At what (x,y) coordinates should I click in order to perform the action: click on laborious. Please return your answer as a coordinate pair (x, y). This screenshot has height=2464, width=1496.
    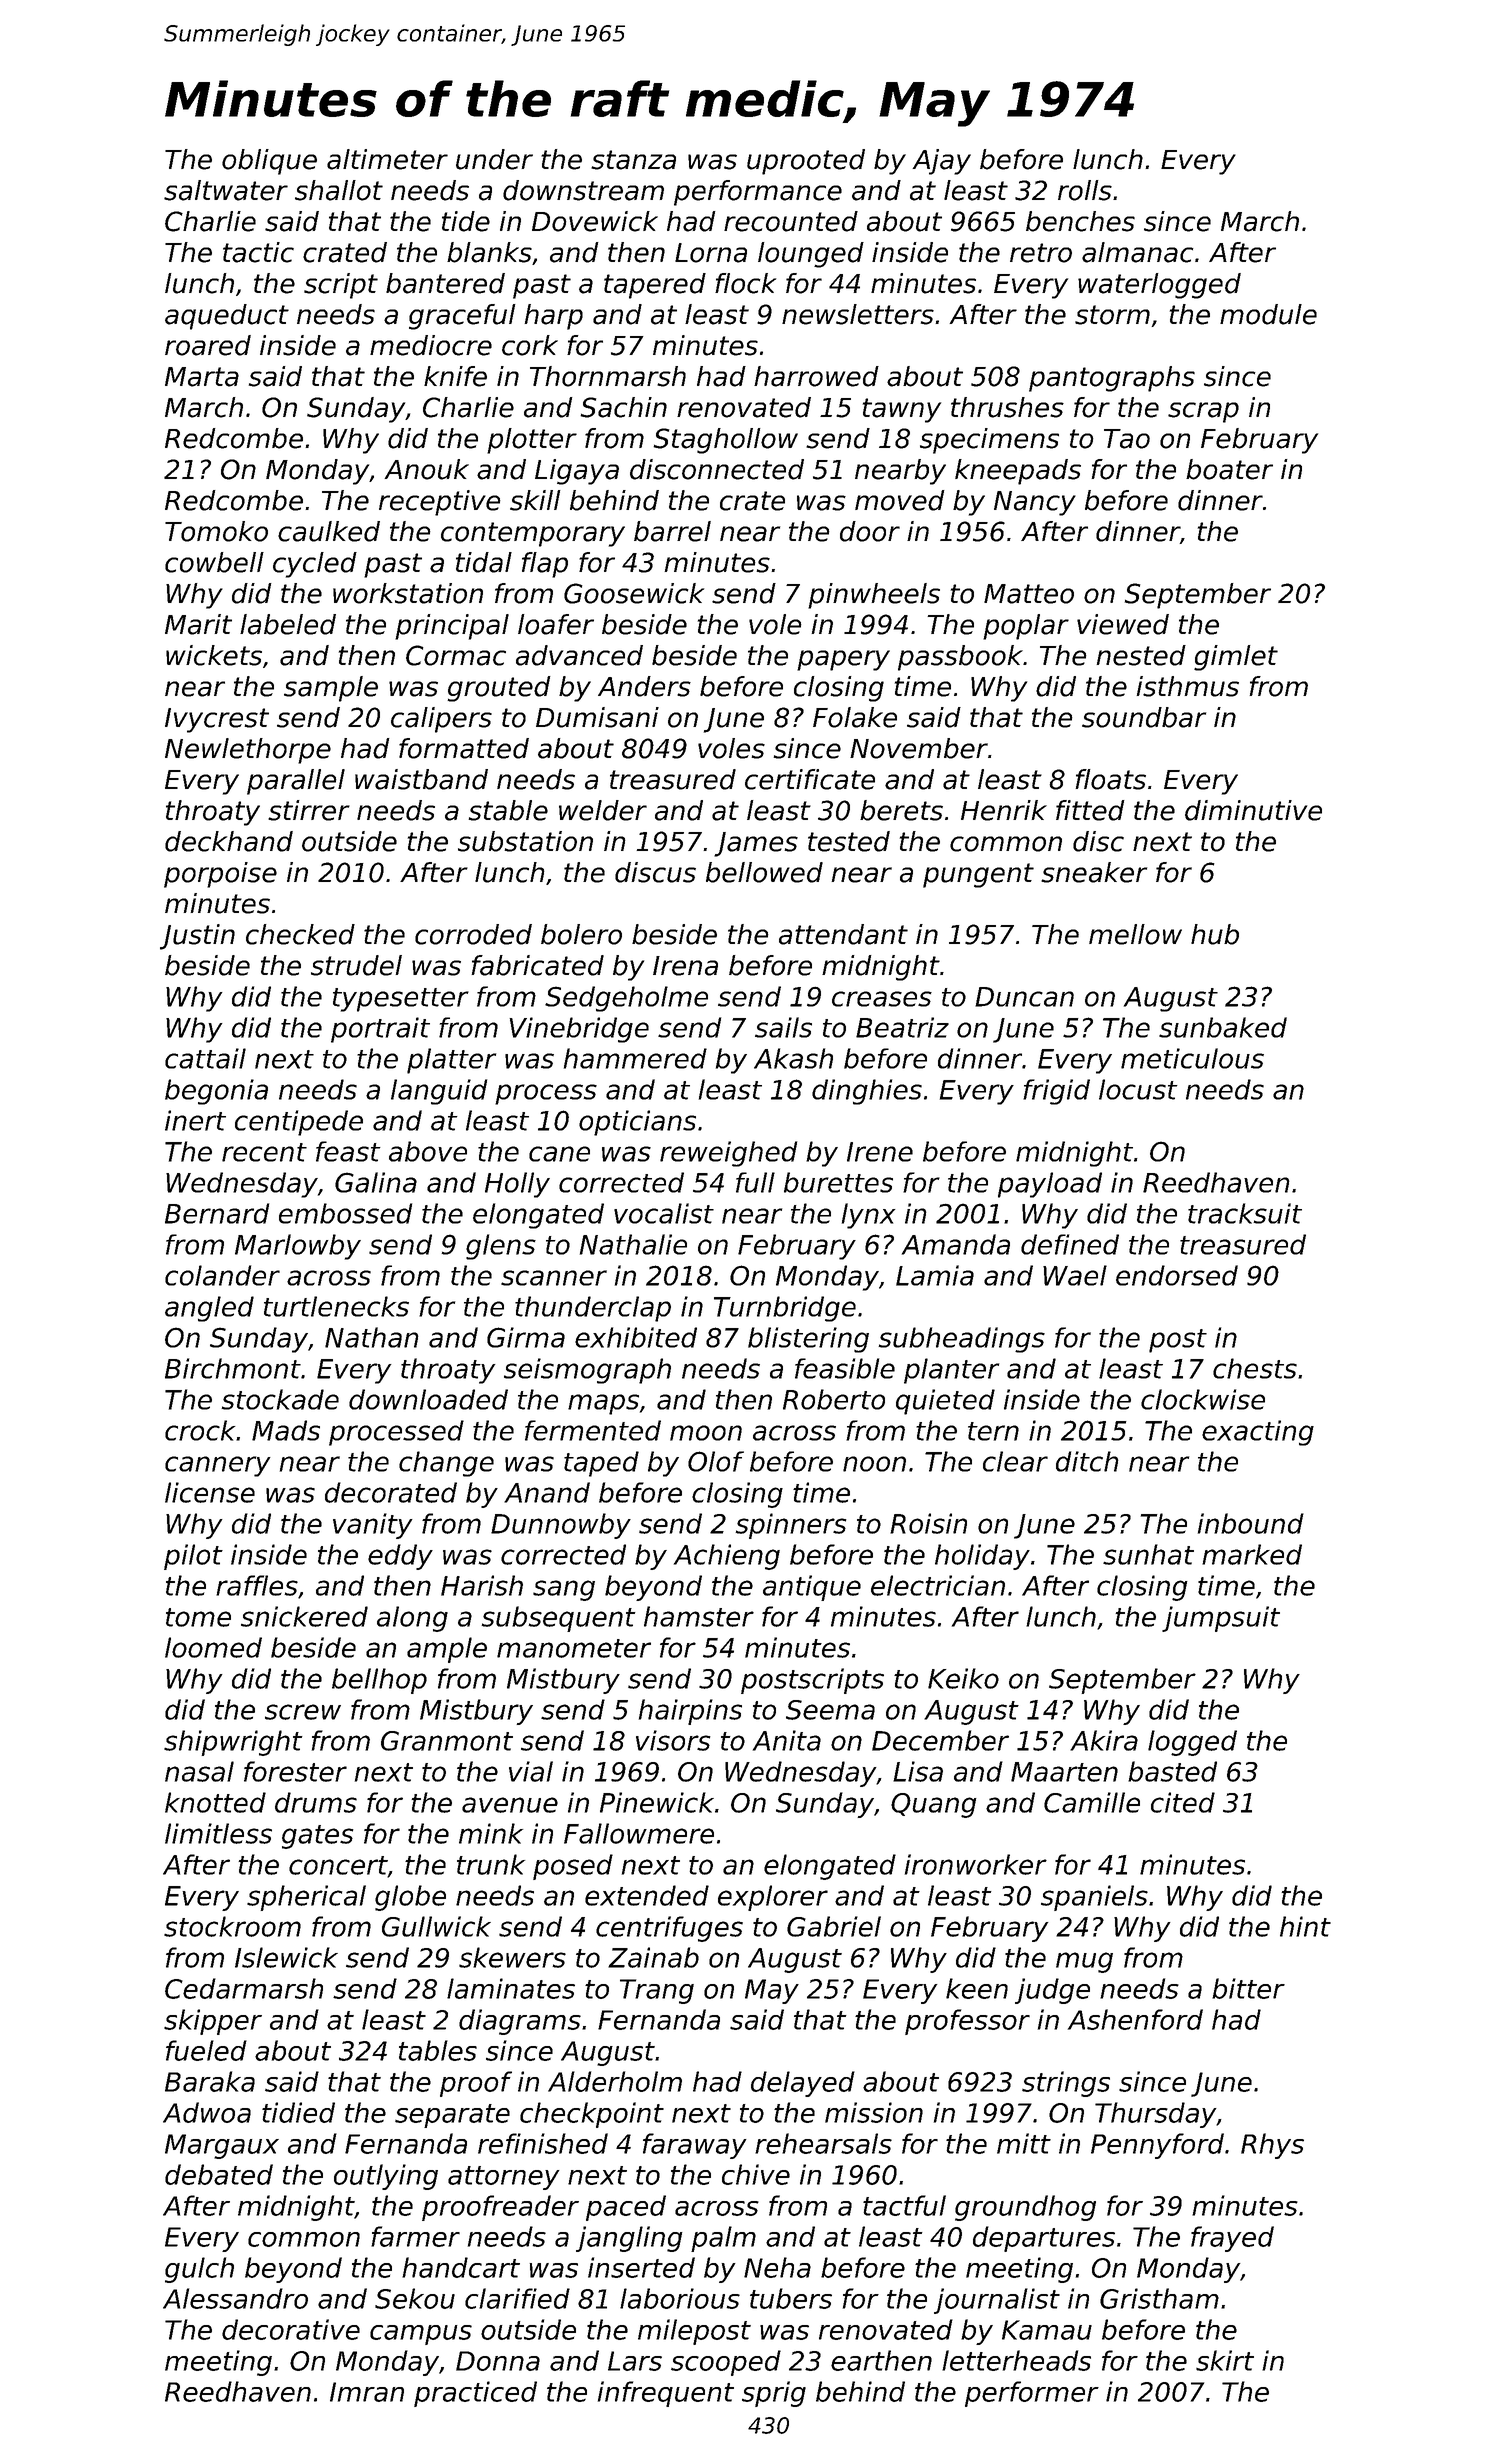
    Looking at the image, I should click on (680, 2298).
